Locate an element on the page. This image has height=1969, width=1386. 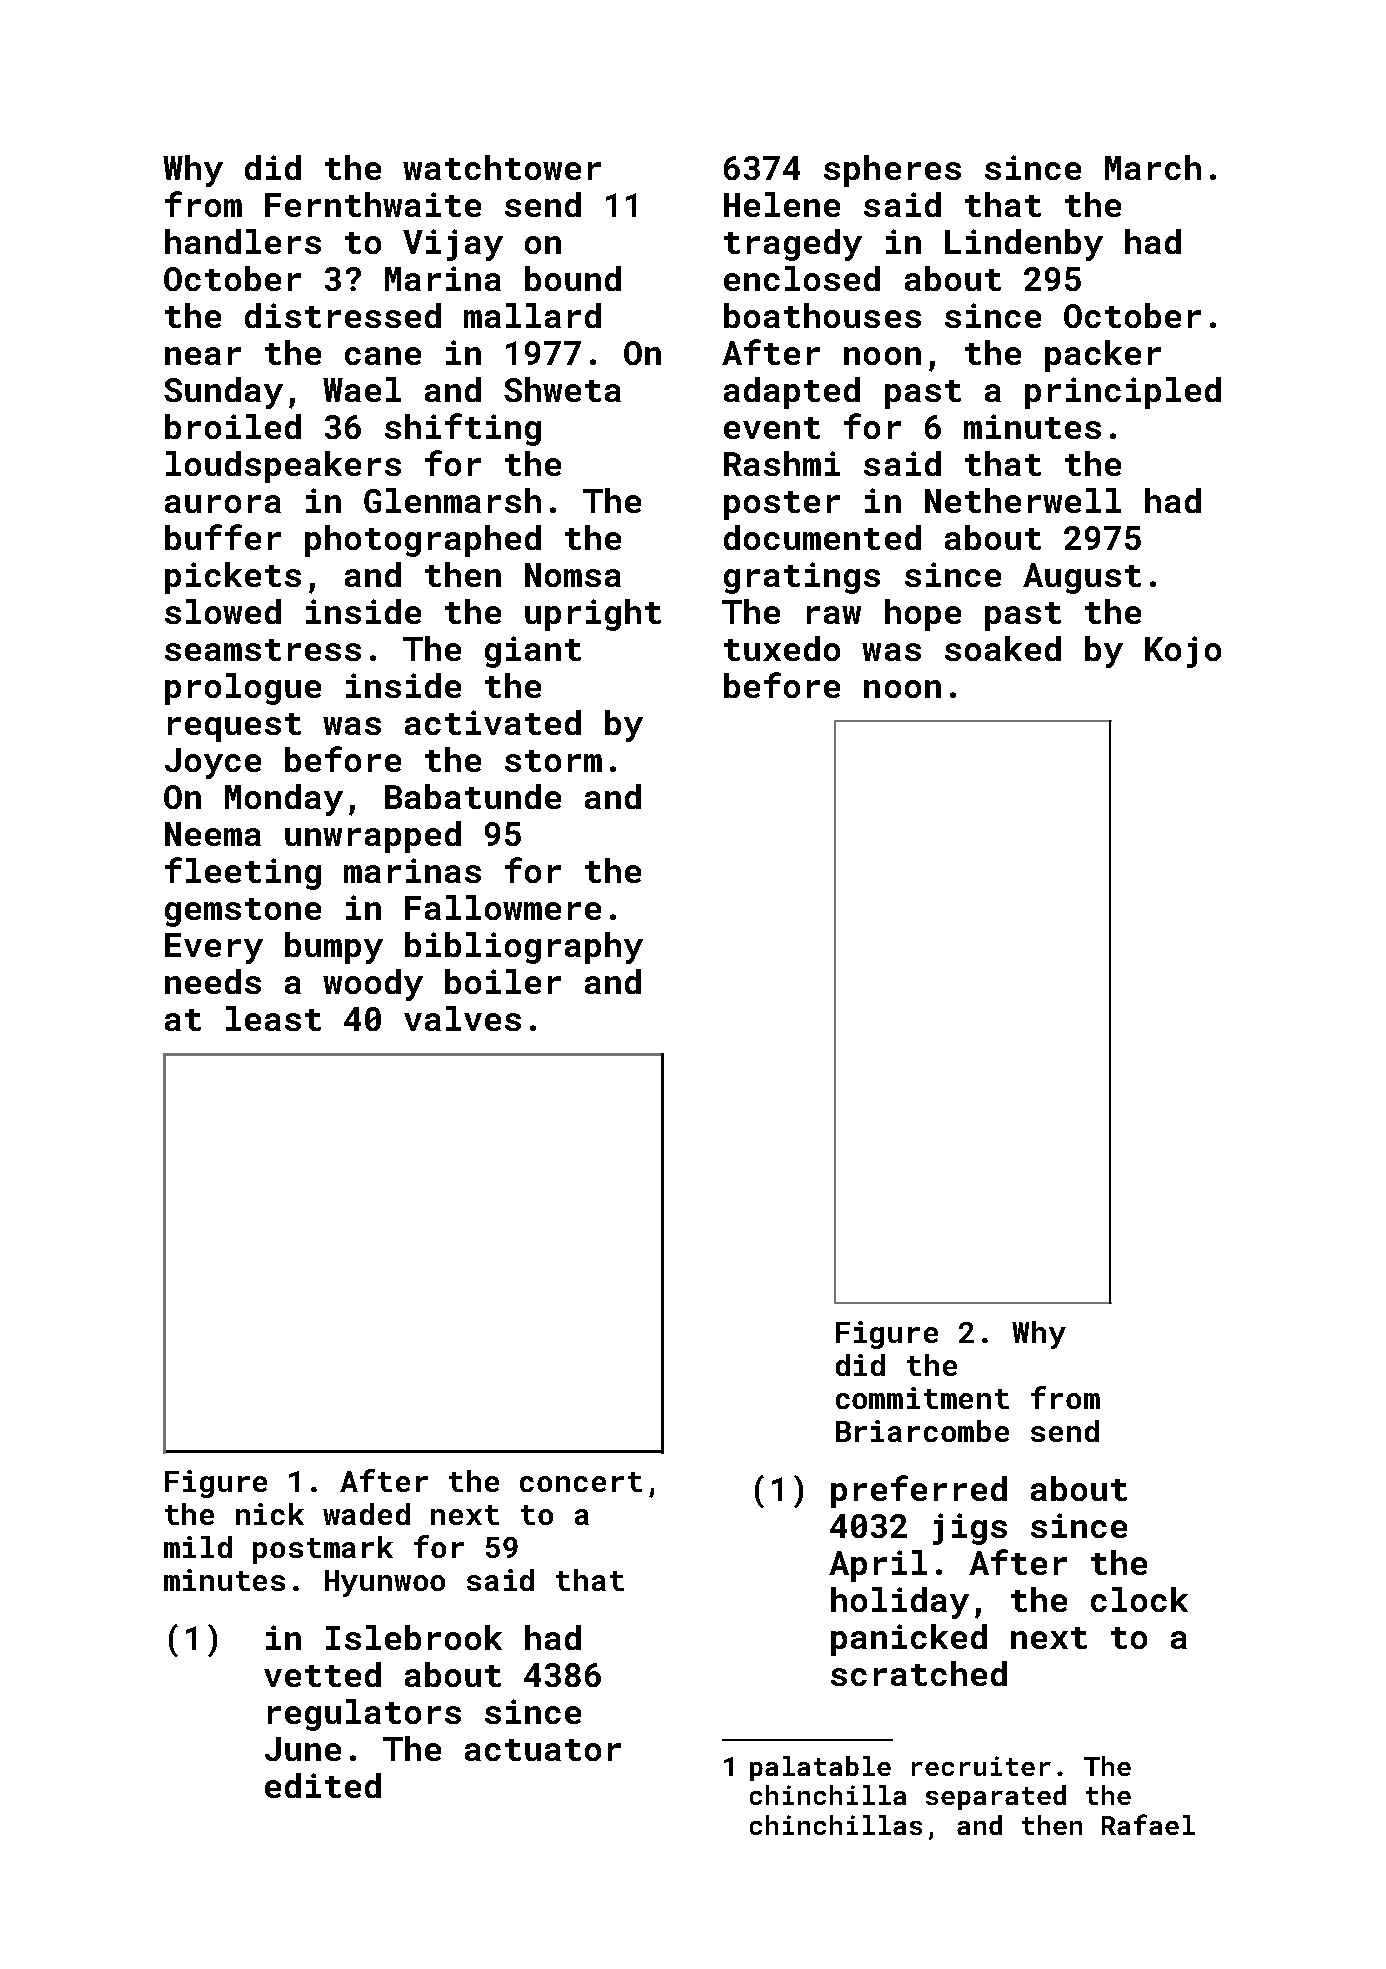
Joyce is located at coordinates (213, 763).
